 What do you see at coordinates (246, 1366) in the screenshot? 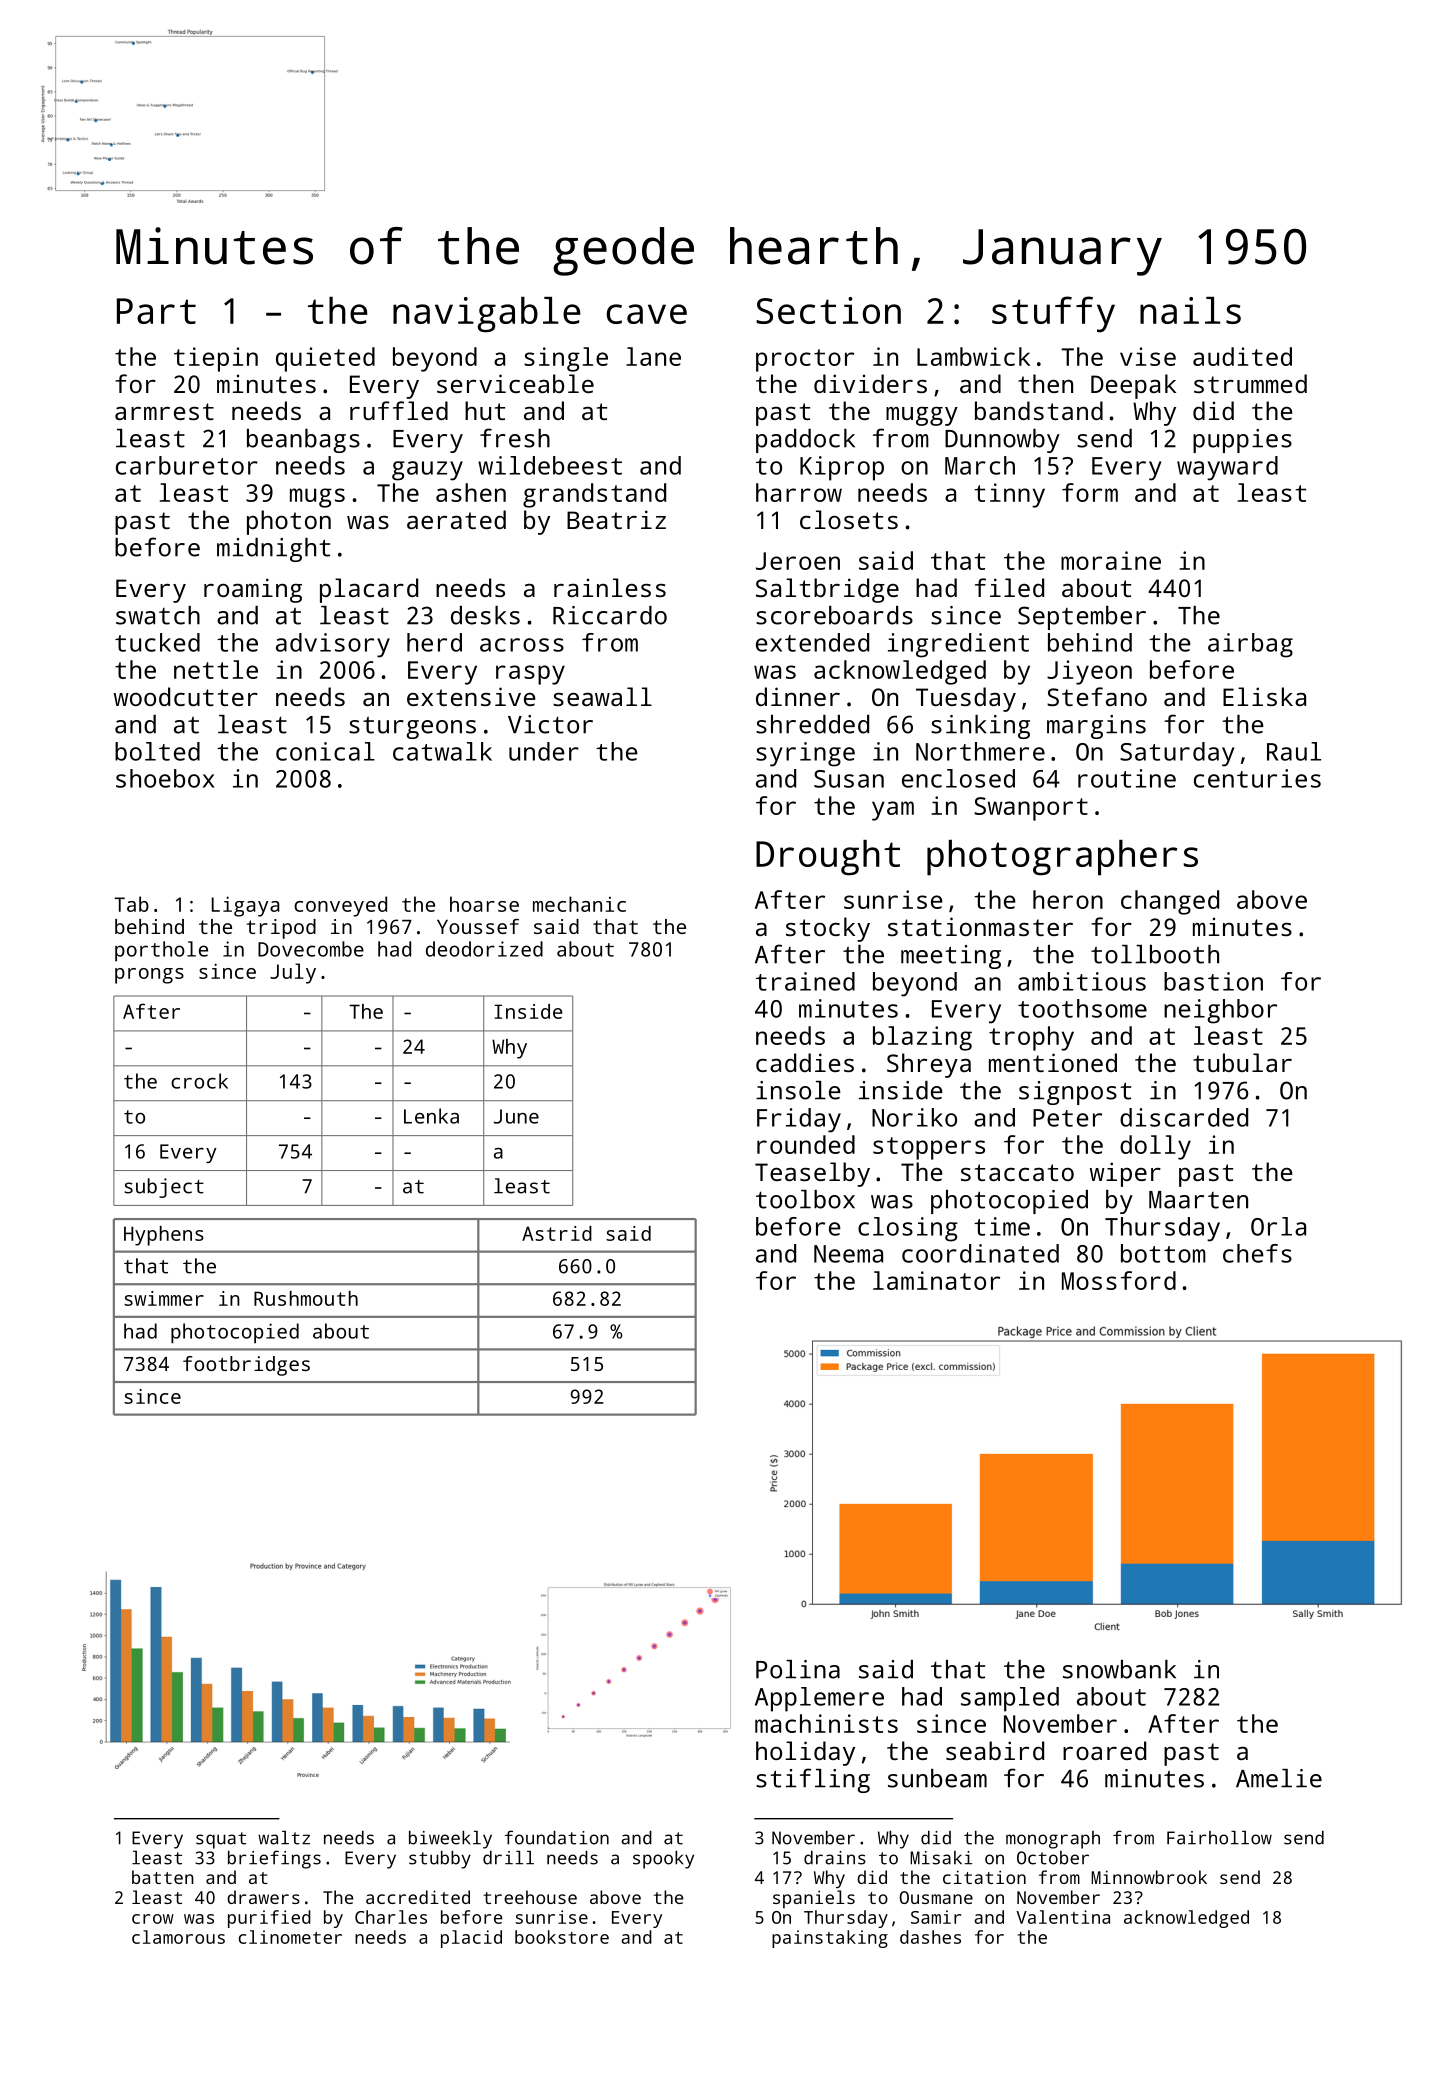
I see `footbridges` at bounding box center [246, 1366].
